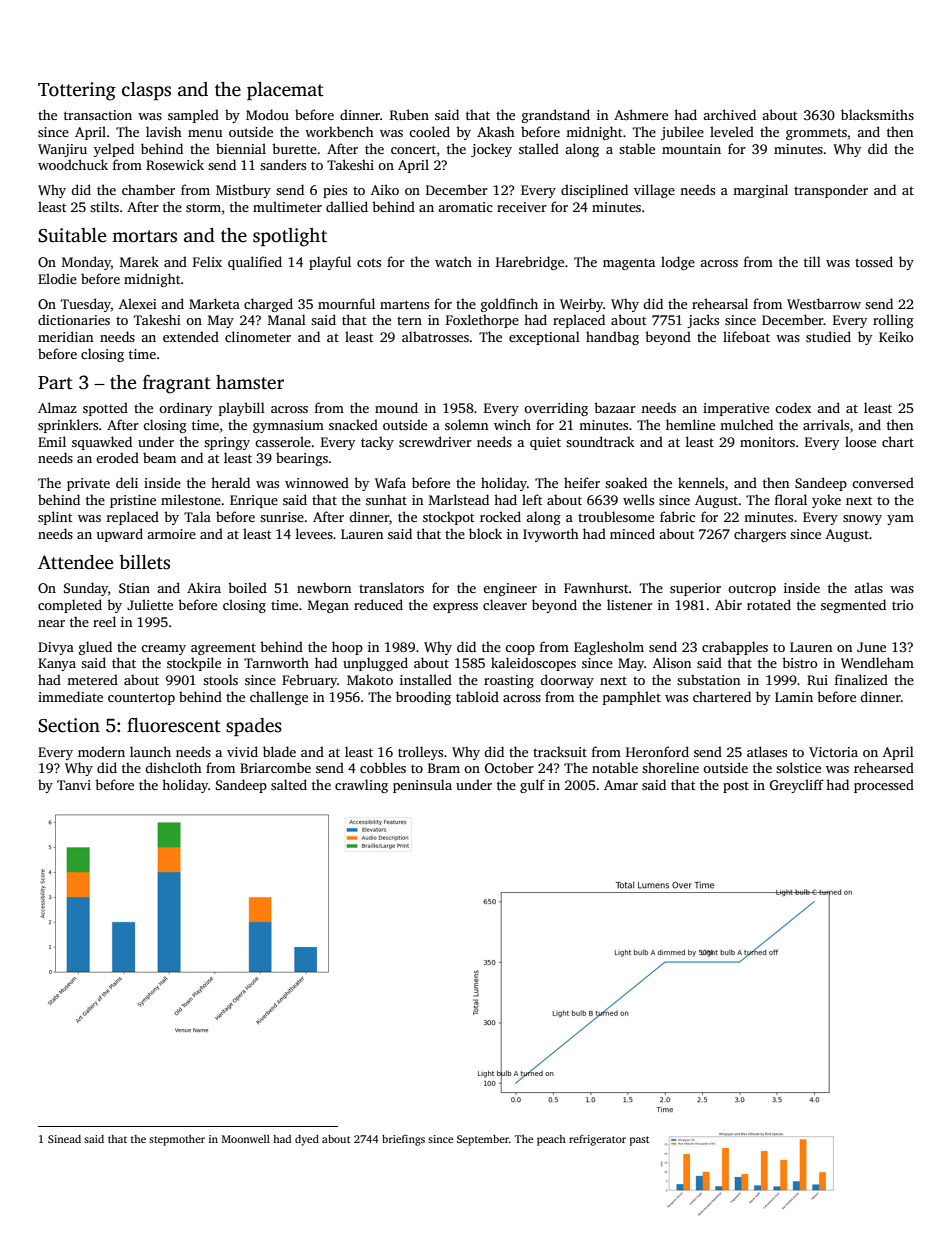 Image resolution: width=952 pixels, height=1233 pixels. What do you see at coordinates (877, 114) in the image?
I see `blacksmiths` at bounding box center [877, 114].
